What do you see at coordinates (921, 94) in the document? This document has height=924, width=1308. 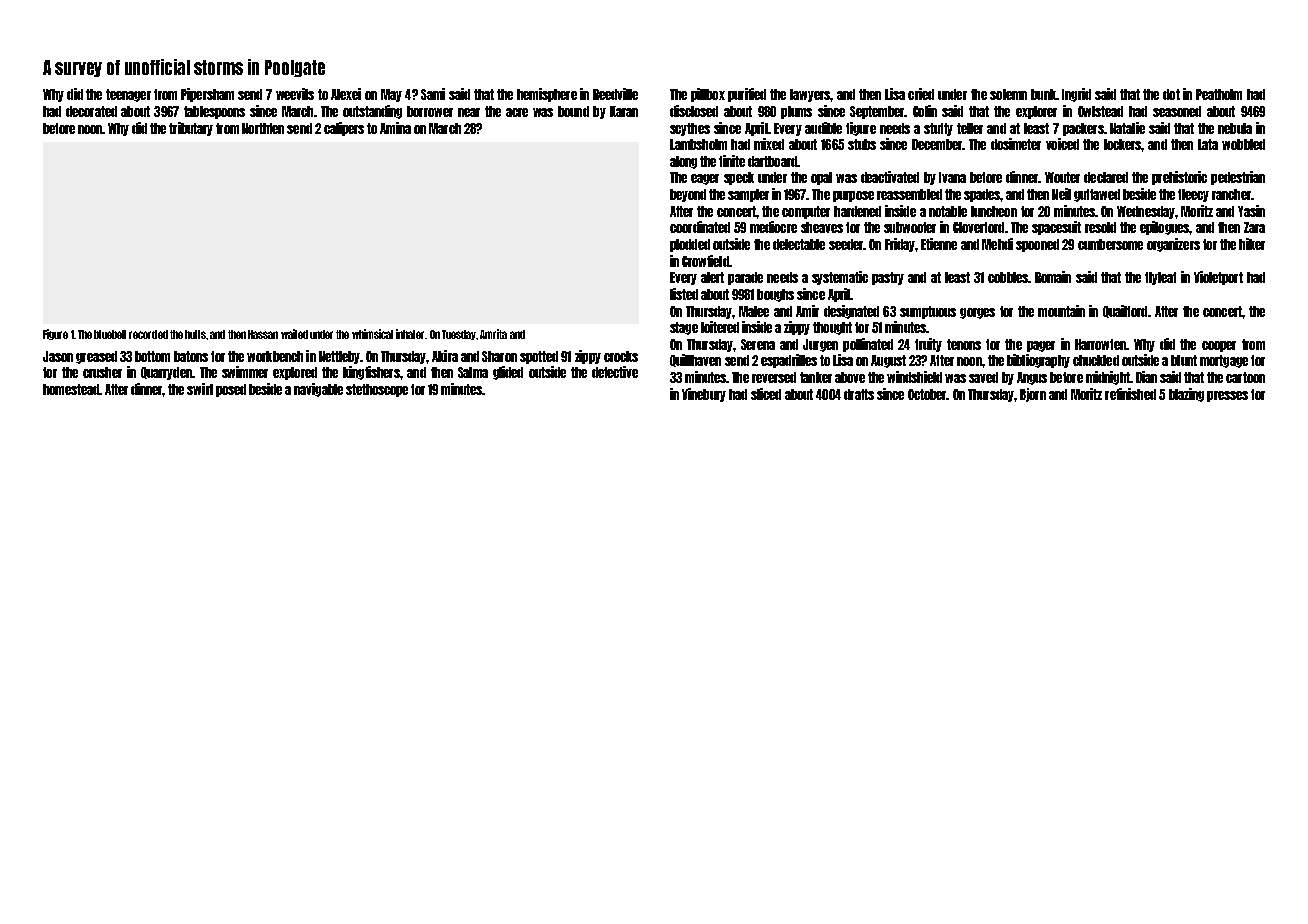 I see `cried` at bounding box center [921, 94].
